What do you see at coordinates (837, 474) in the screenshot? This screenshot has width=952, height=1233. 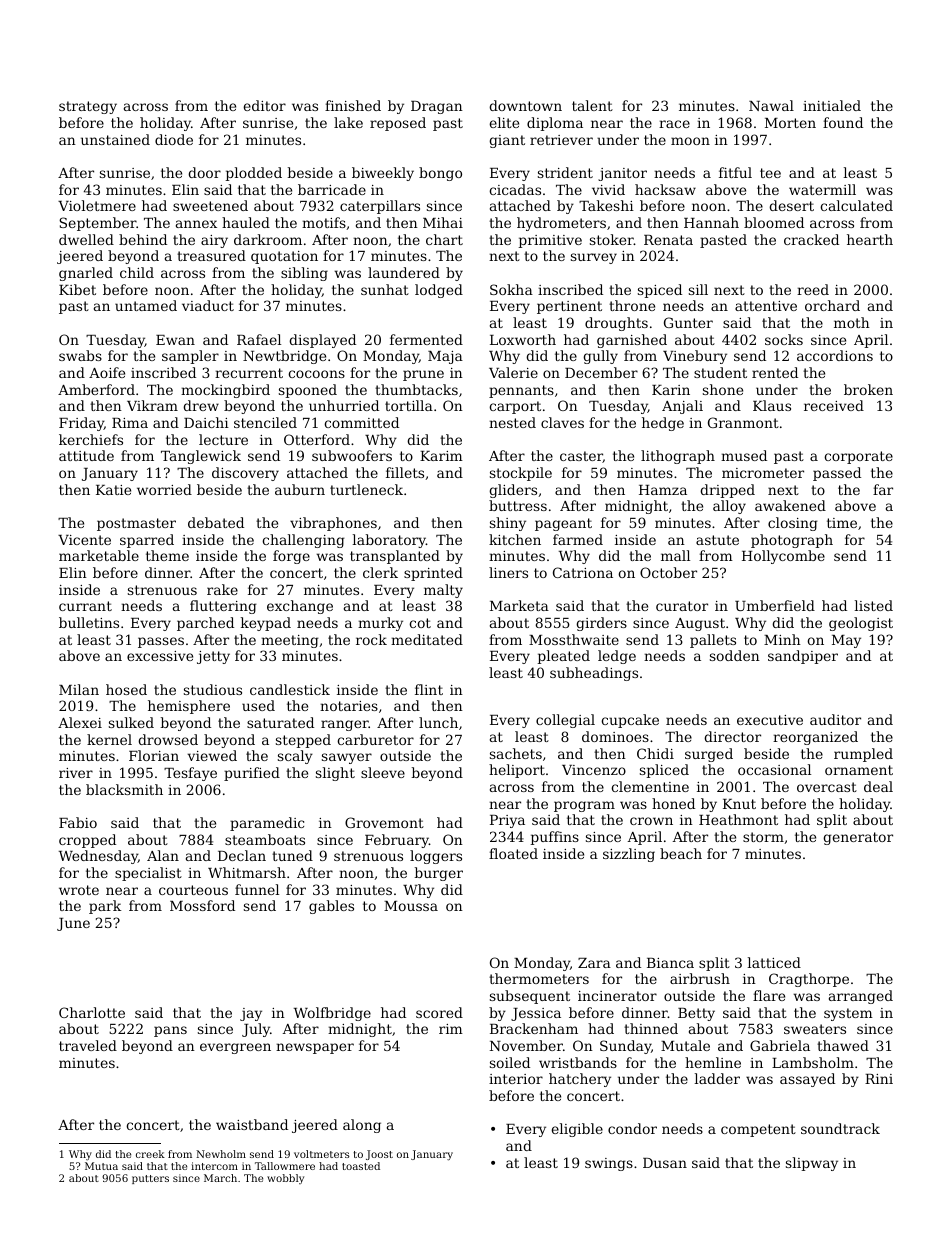 I see `passed` at bounding box center [837, 474].
